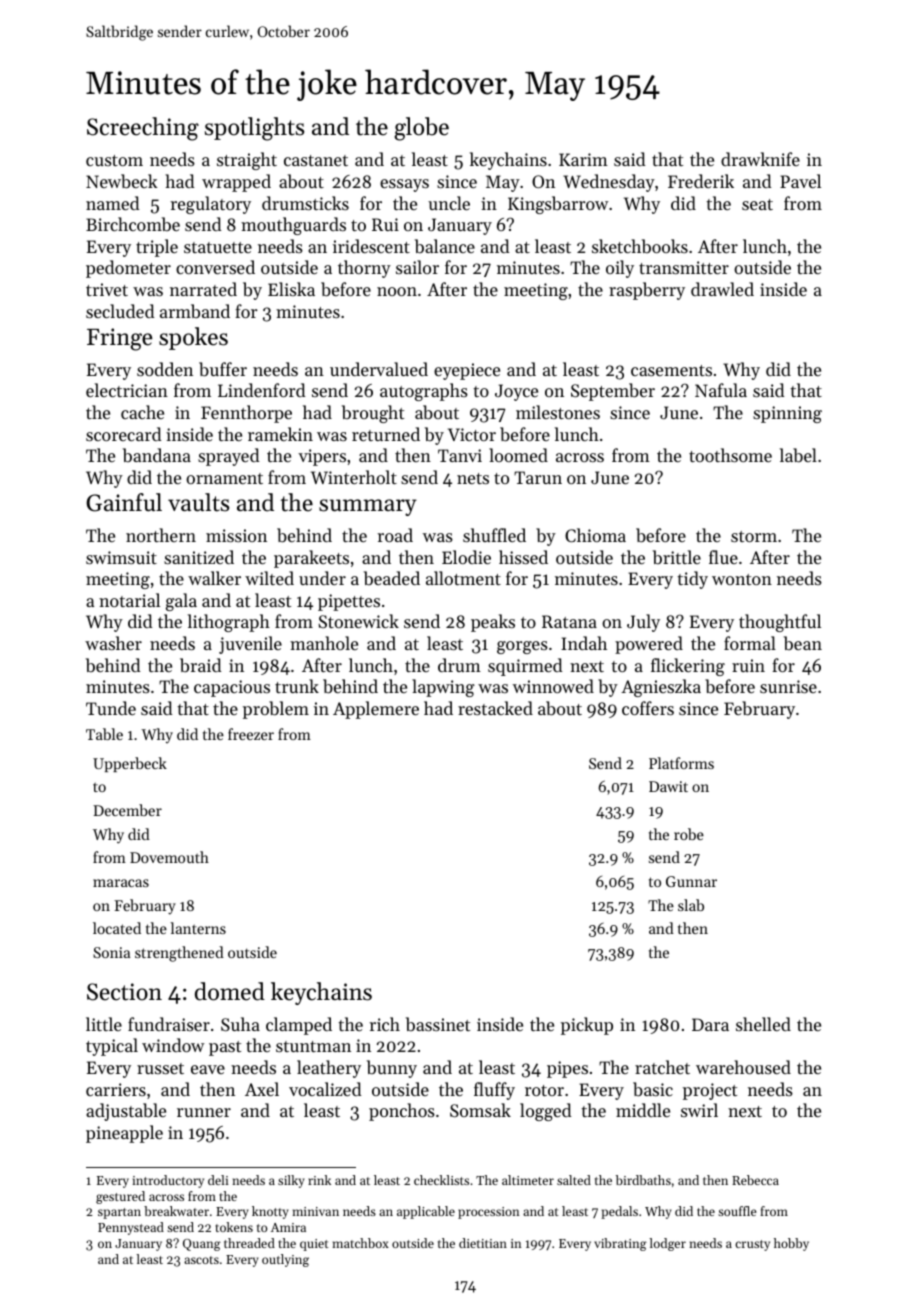 The height and width of the screenshot is (1316, 908). I want to click on peaks, so click(493, 623).
